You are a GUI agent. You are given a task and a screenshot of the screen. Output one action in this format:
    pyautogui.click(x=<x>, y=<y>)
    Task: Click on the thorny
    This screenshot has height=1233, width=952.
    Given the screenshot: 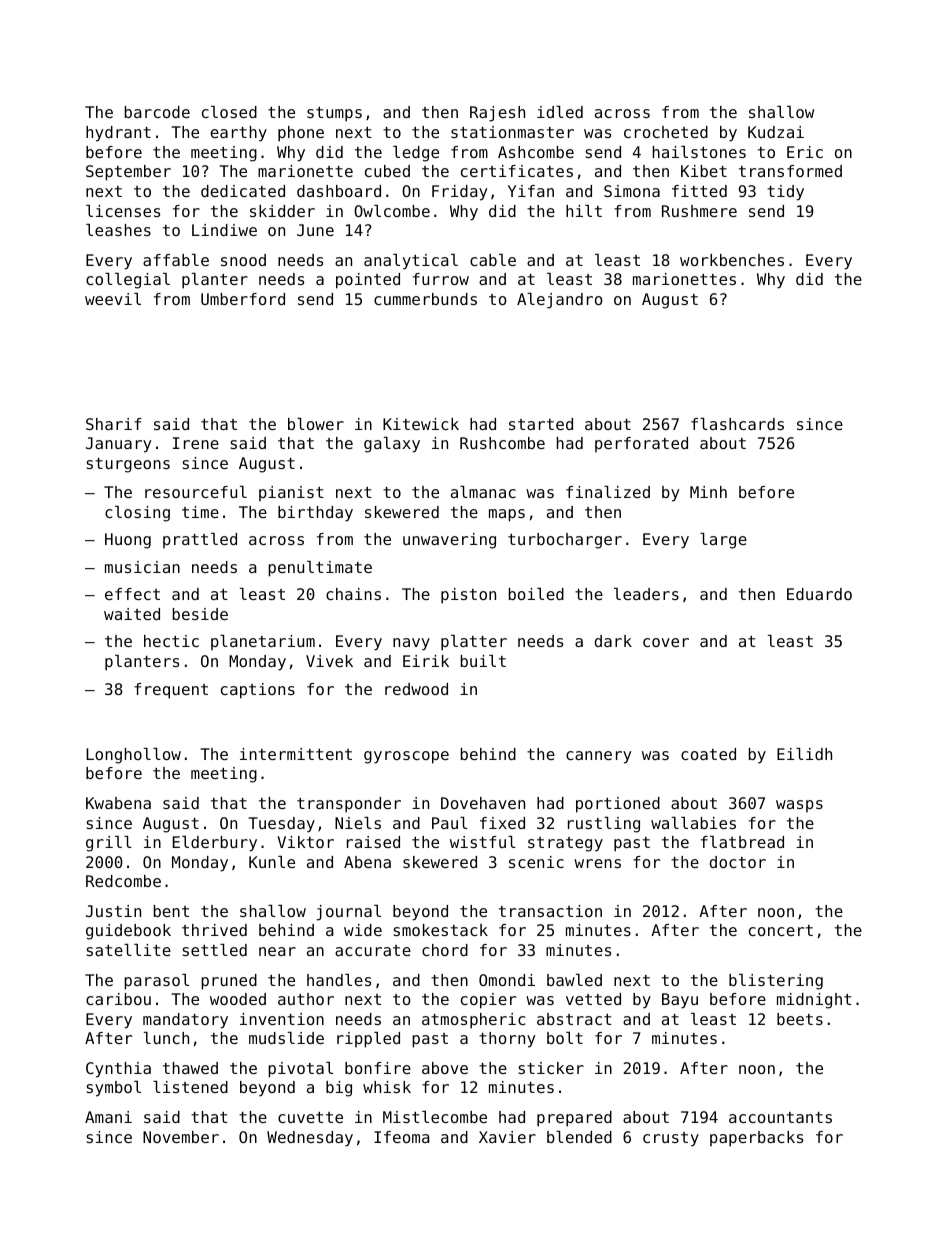 What is the action you would take?
    pyautogui.click(x=507, y=1040)
